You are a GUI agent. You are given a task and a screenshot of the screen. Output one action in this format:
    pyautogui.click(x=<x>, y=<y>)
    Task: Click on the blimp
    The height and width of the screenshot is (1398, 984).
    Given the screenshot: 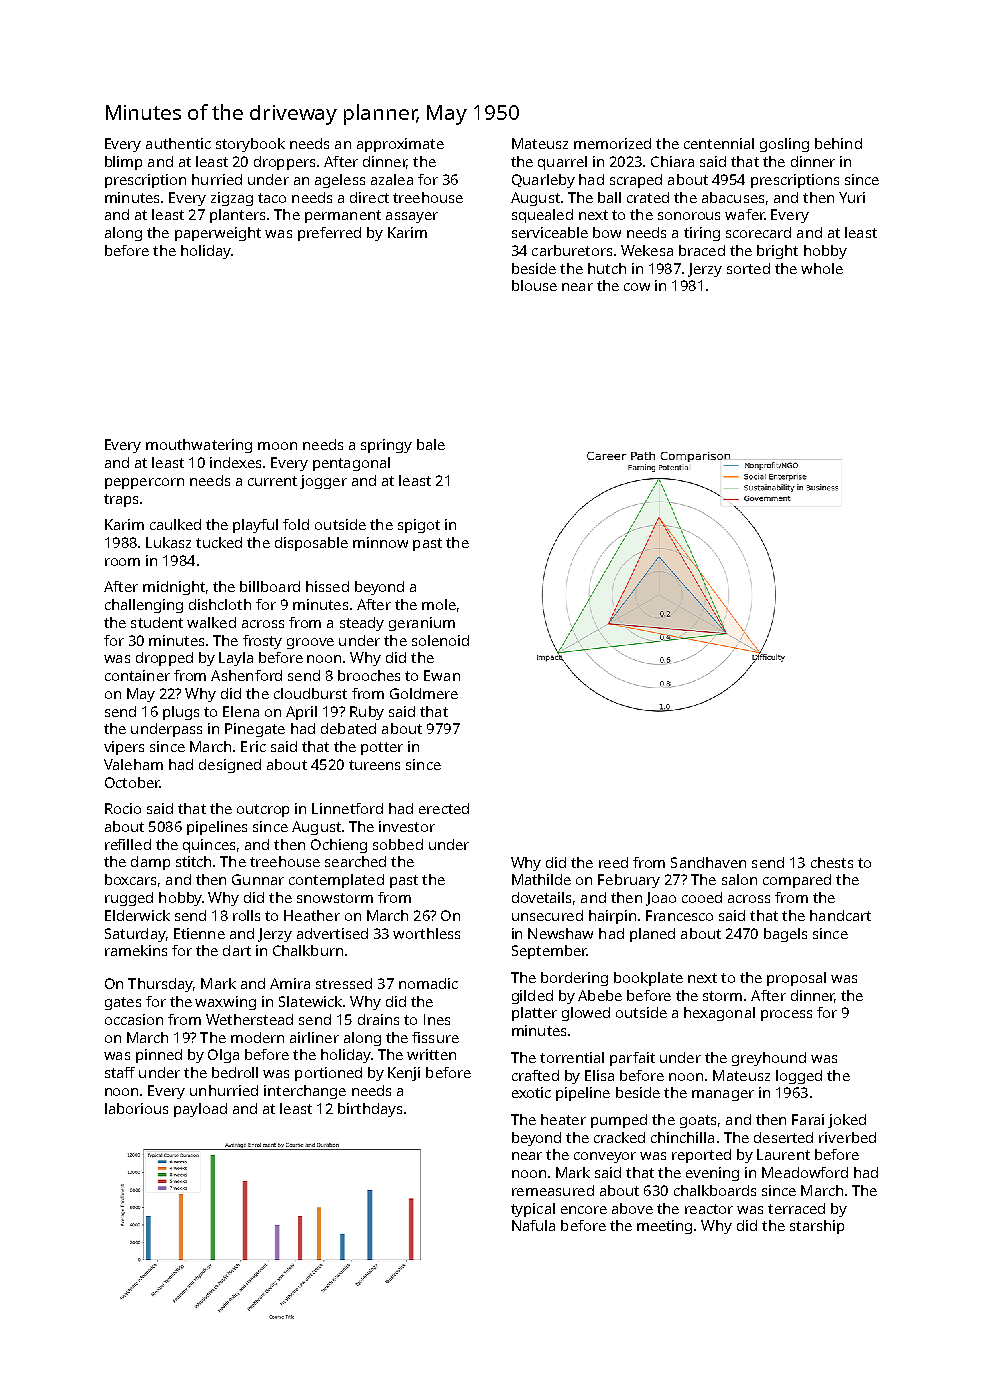 What is the action you would take?
    pyautogui.click(x=123, y=163)
